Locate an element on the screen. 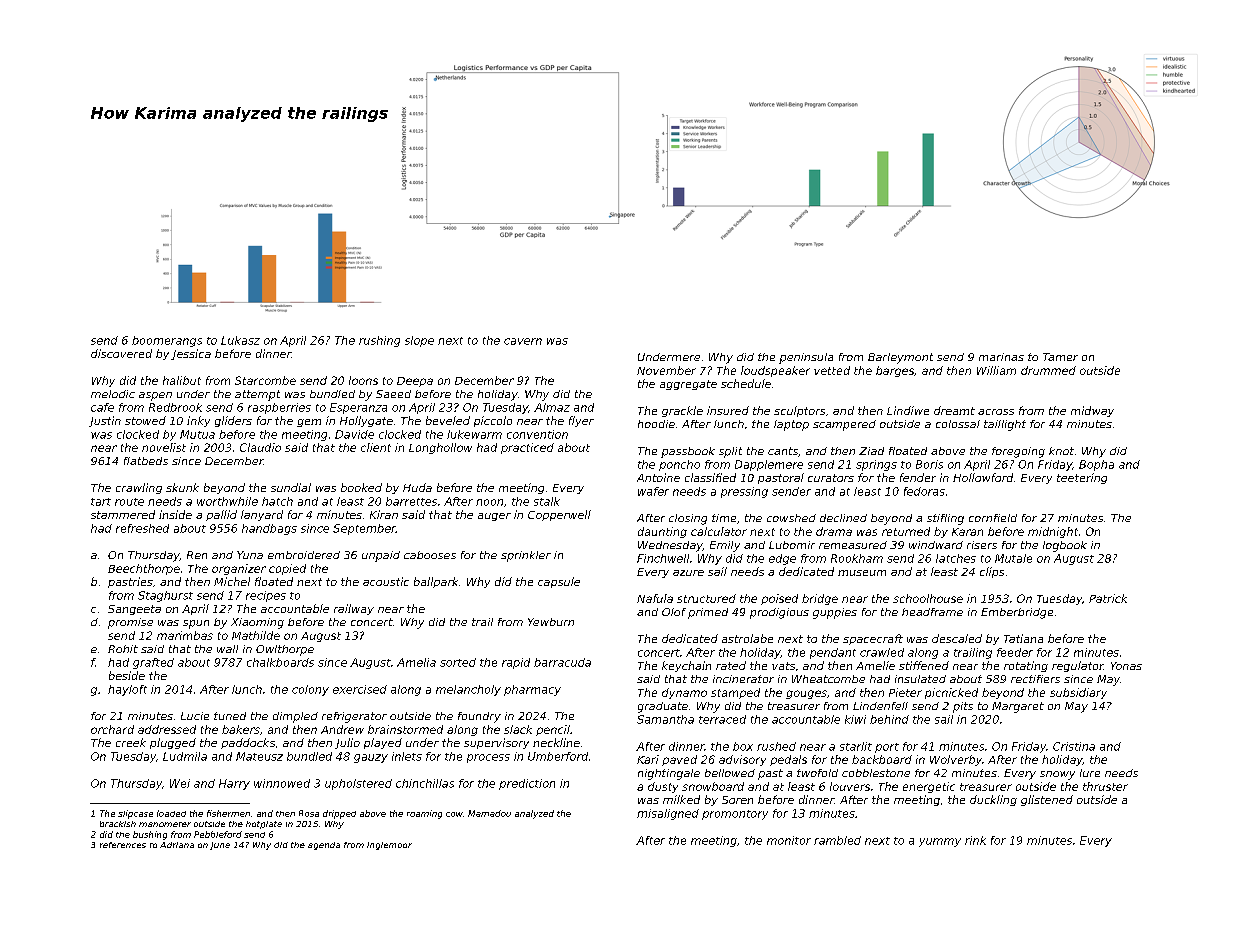 This screenshot has height=952, width=1233. hatch is located at coordinates (277, 501).
